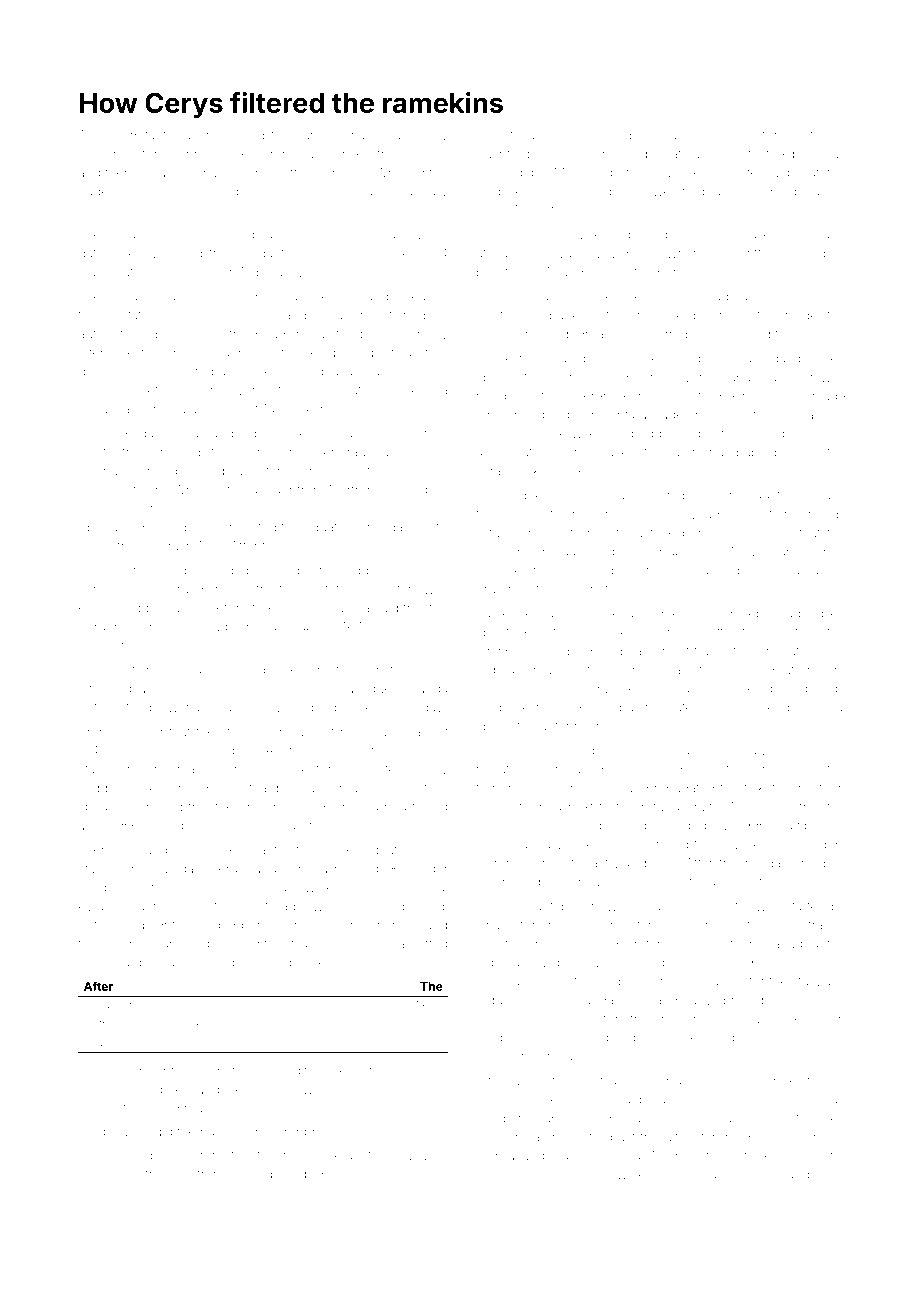  Describe the element at coordinates (288, 1155) in the screenshot. I see `Lihua` at that location.
